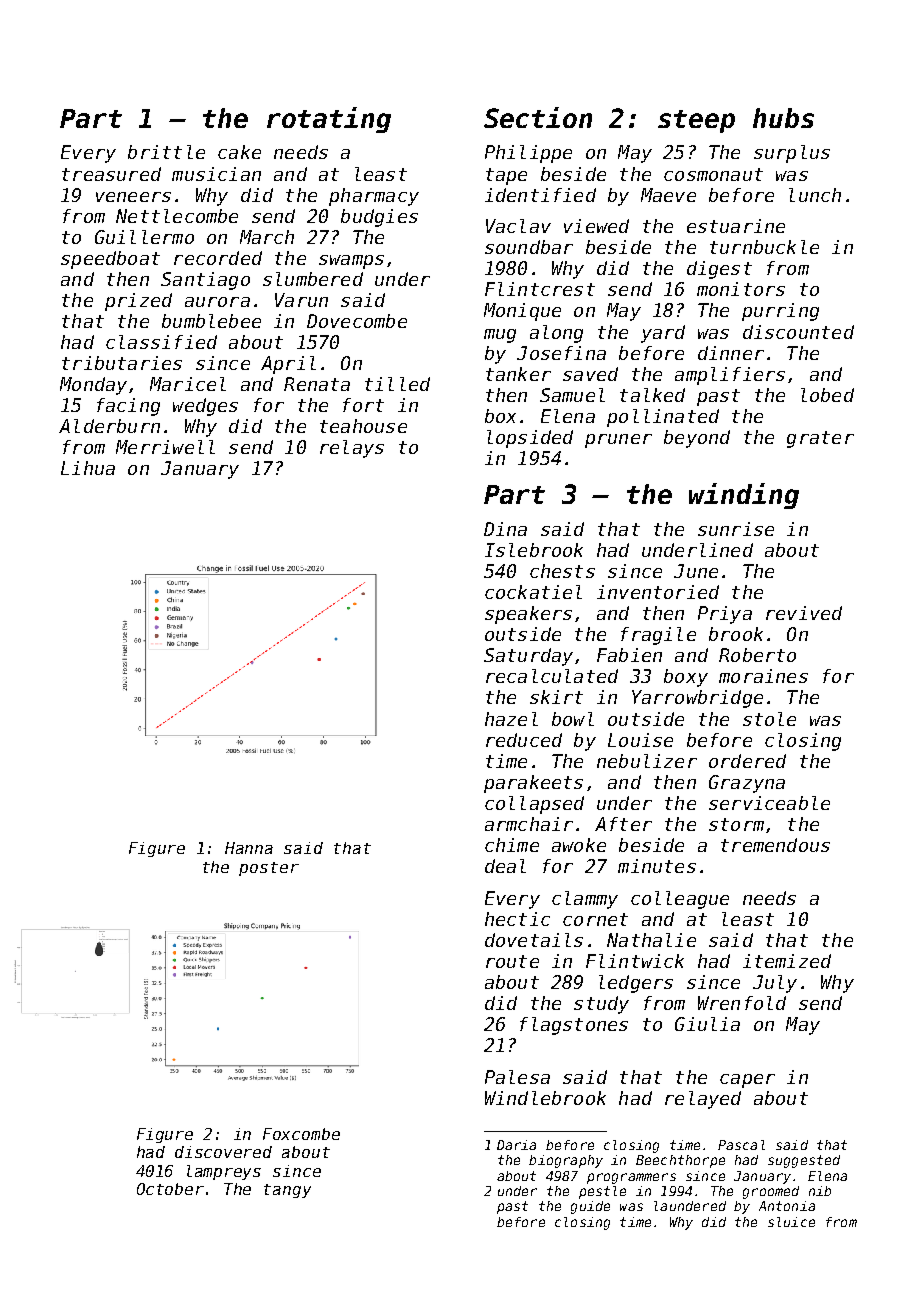  Describe the element at coordinates (301, 1134) in the page. I see `Foxcombe` at that location.
